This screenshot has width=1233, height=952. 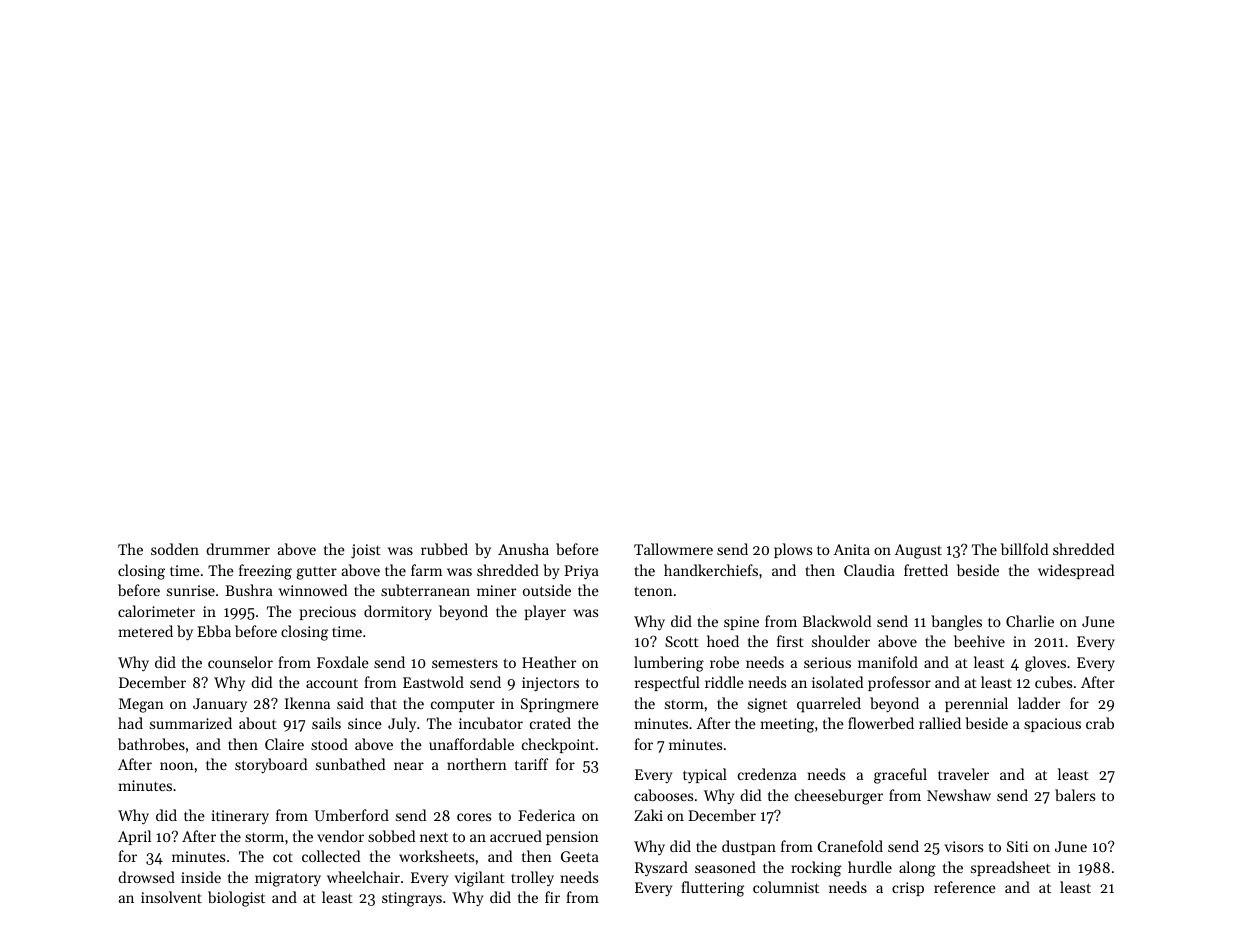 I want to click on Tallowmere, so click(x=673, y=549).
